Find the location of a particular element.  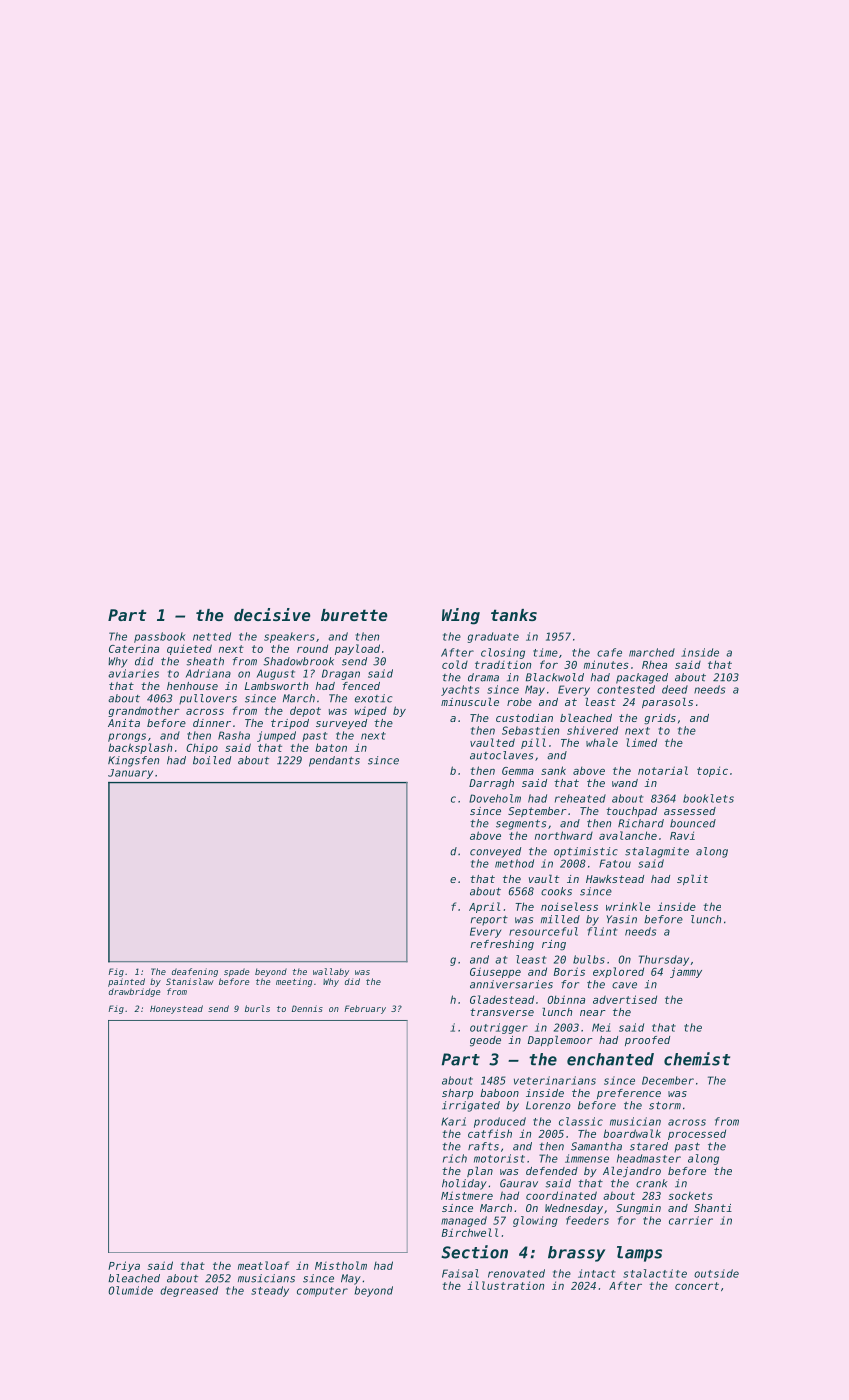

booklets is located at coordinates (708, 798).
